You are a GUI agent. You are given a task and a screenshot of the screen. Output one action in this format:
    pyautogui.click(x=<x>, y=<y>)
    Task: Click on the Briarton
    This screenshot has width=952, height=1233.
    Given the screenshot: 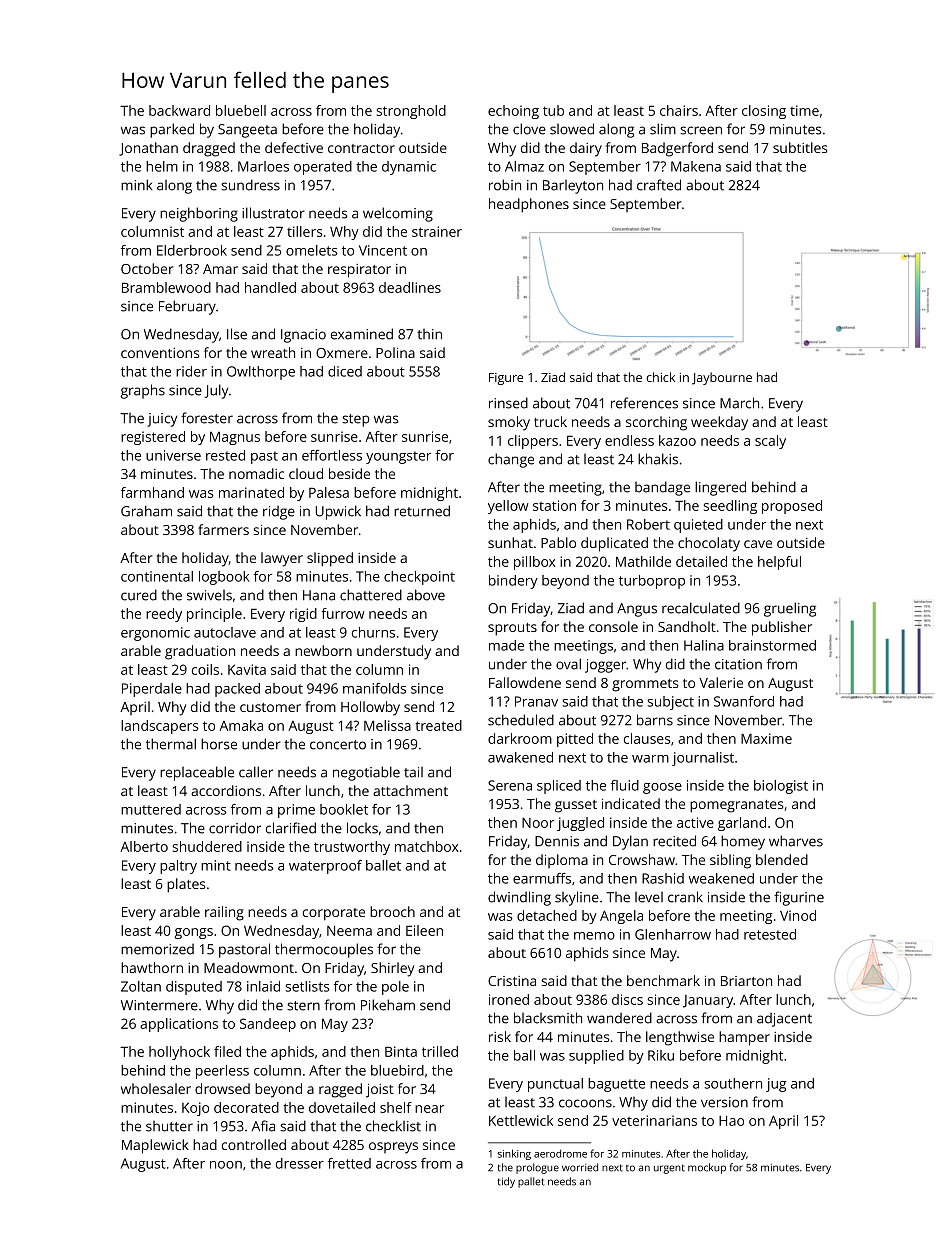 What is the action you would take?
    pyautogui.click(x=746, y=981)
